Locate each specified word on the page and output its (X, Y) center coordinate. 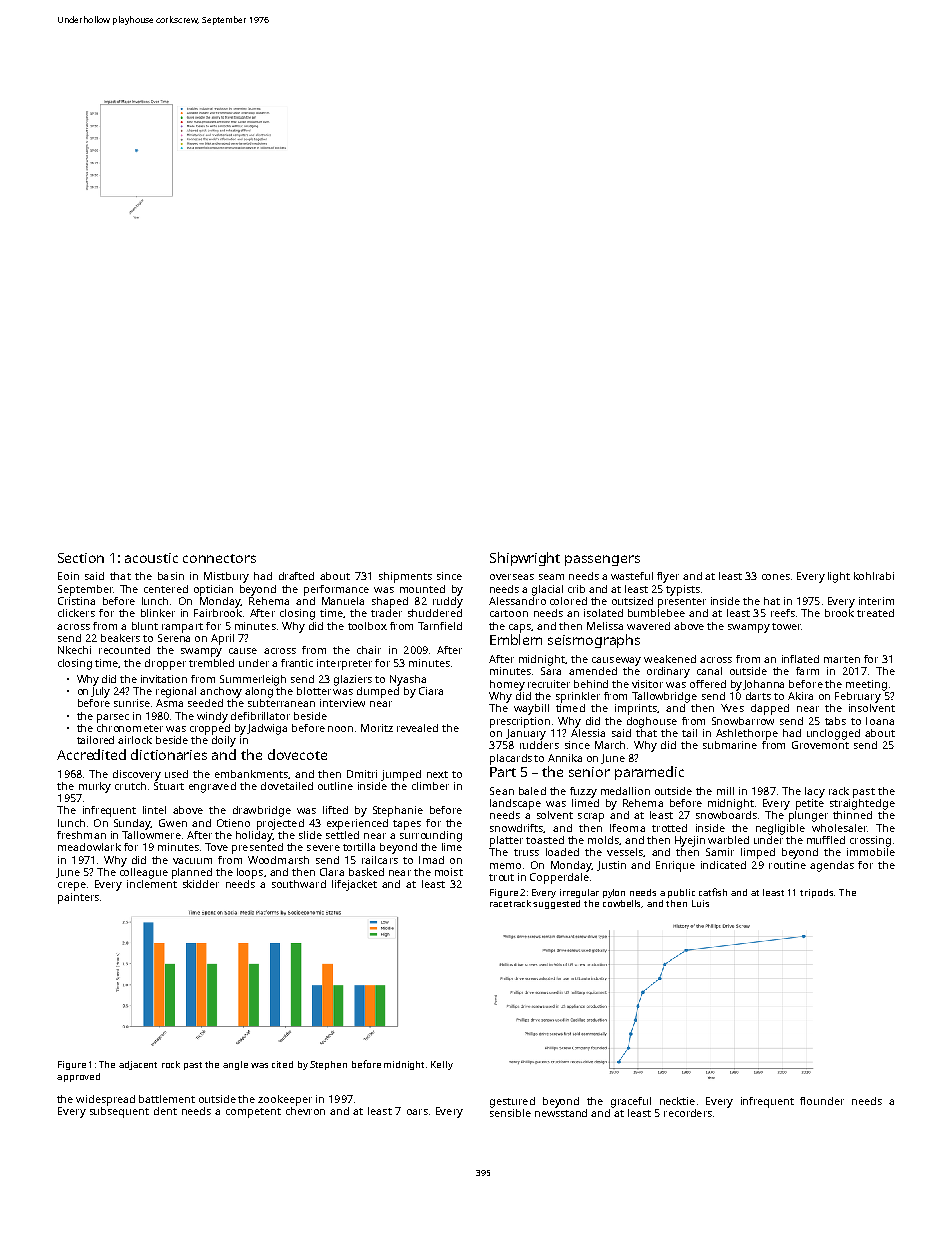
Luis (700, 903)
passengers (602, 560)
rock (171, 1064)
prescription (520, 722)
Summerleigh (253, 680)
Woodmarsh (278, 860)
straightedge (862, 804)
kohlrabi (874, 576)
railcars (380, 860)
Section (81, 558)
